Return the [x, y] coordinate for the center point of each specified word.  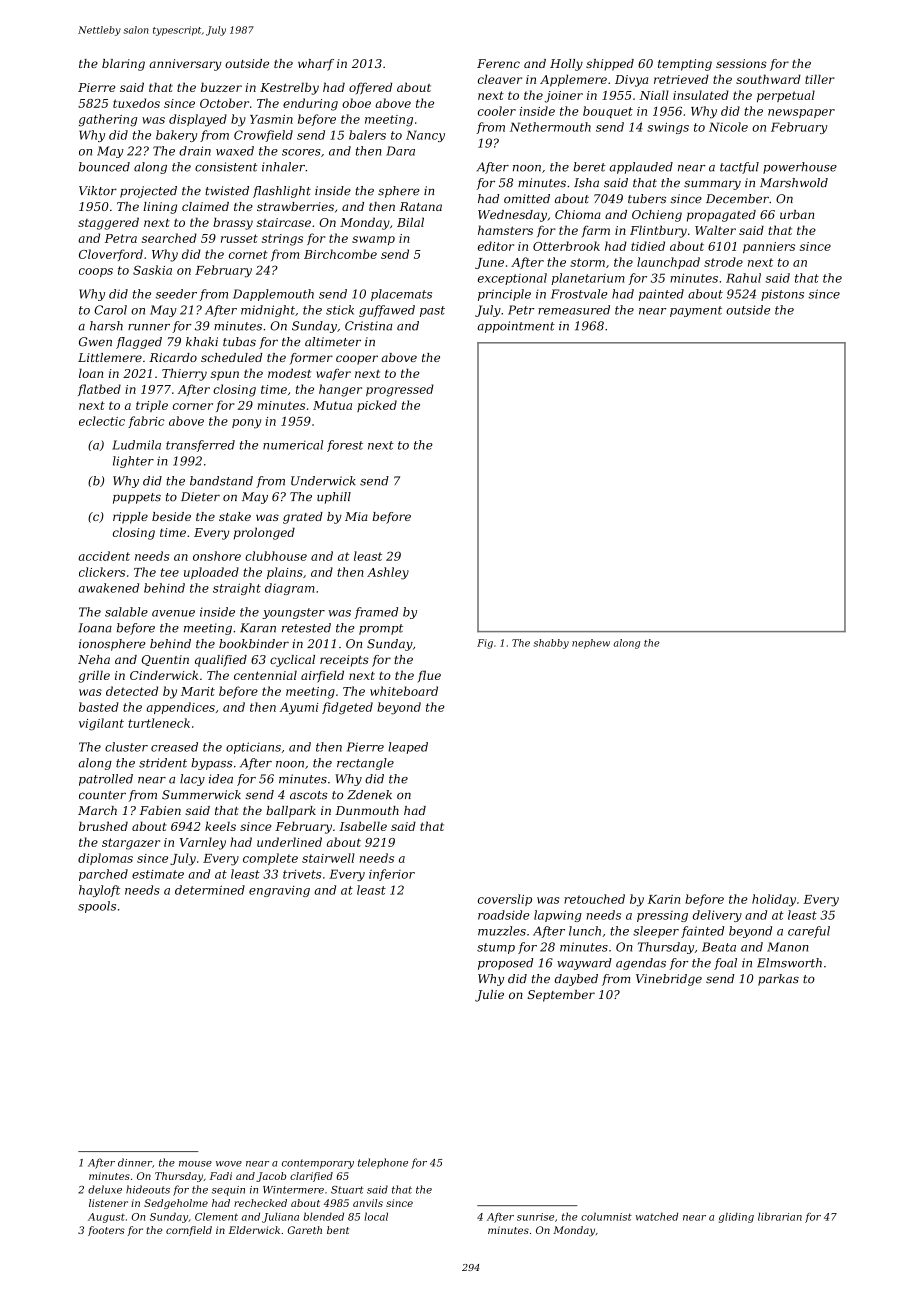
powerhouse [800, 168]
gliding [736, 1217]
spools [97, 907]
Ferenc [498, 63]
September [561, 996]
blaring [123, 65]
